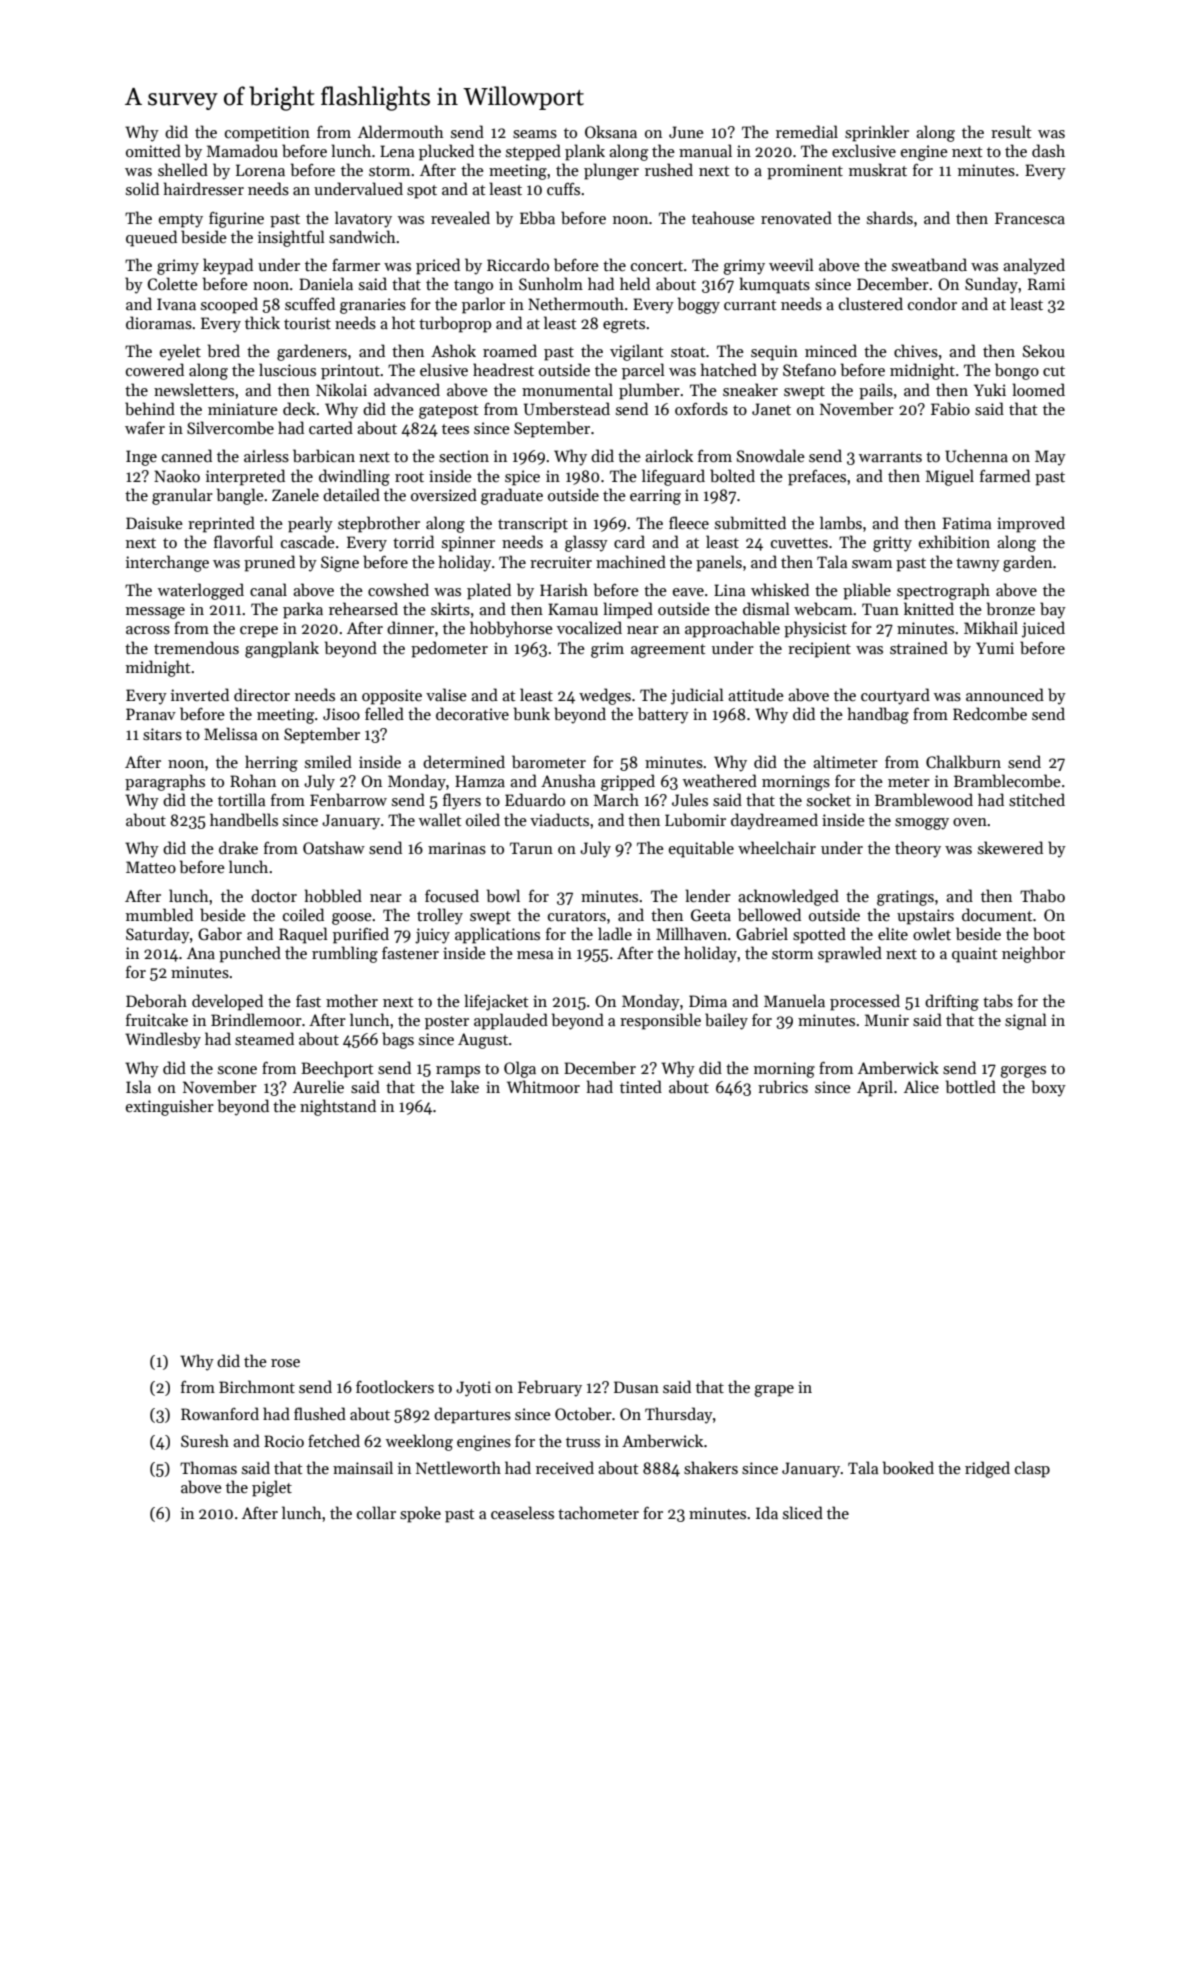 This screenshot has width=1191, height=1962. I want to click on Jyoti, so click(473, 1389).
